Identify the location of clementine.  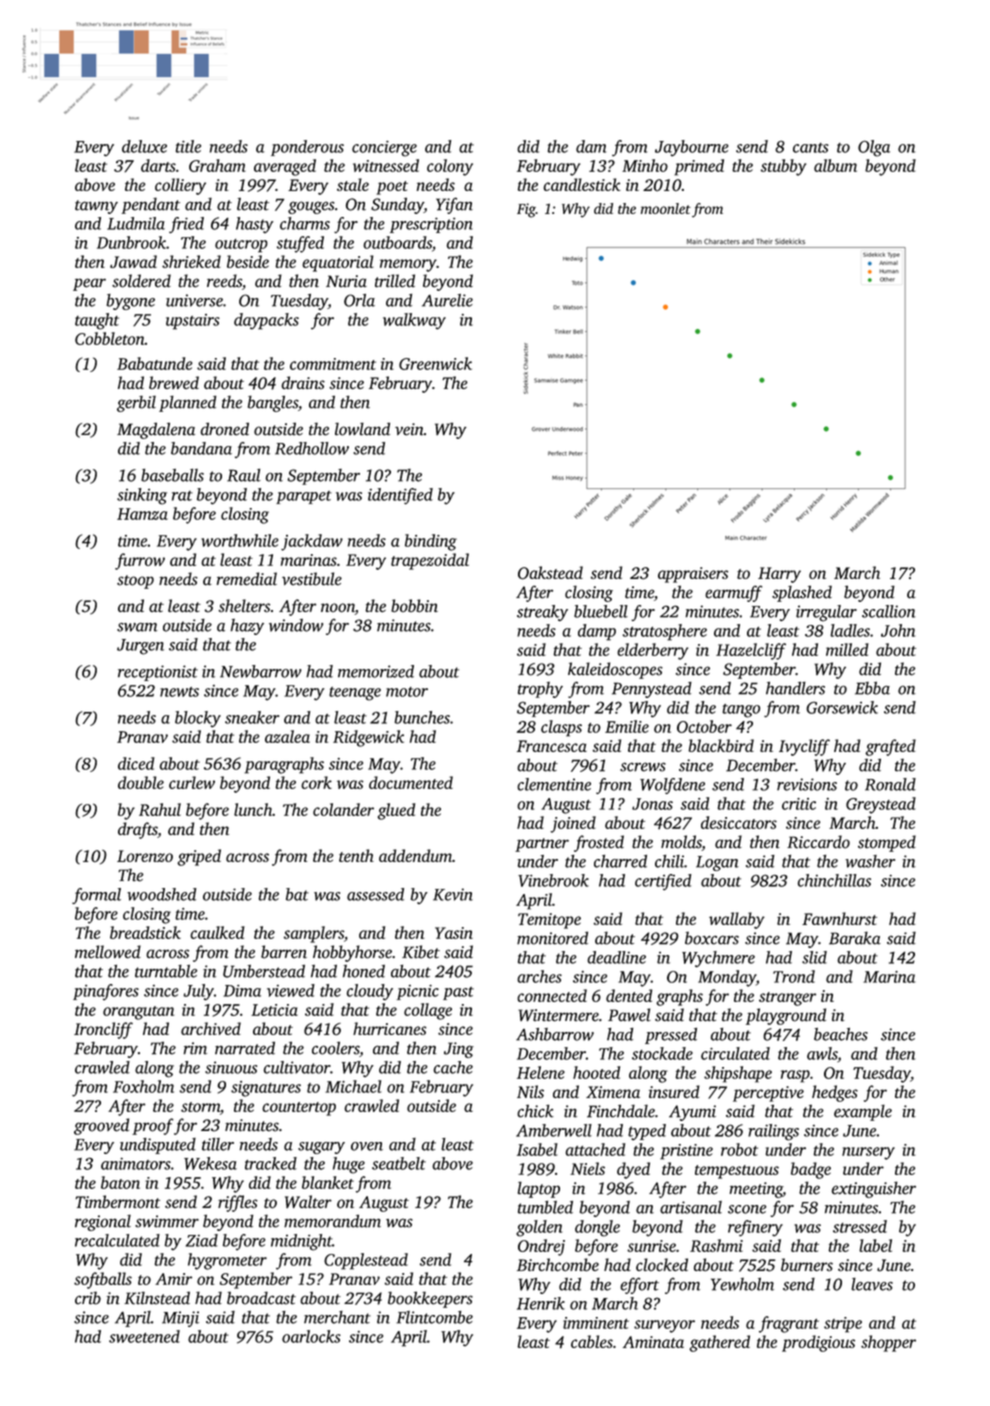
(554, 784).
